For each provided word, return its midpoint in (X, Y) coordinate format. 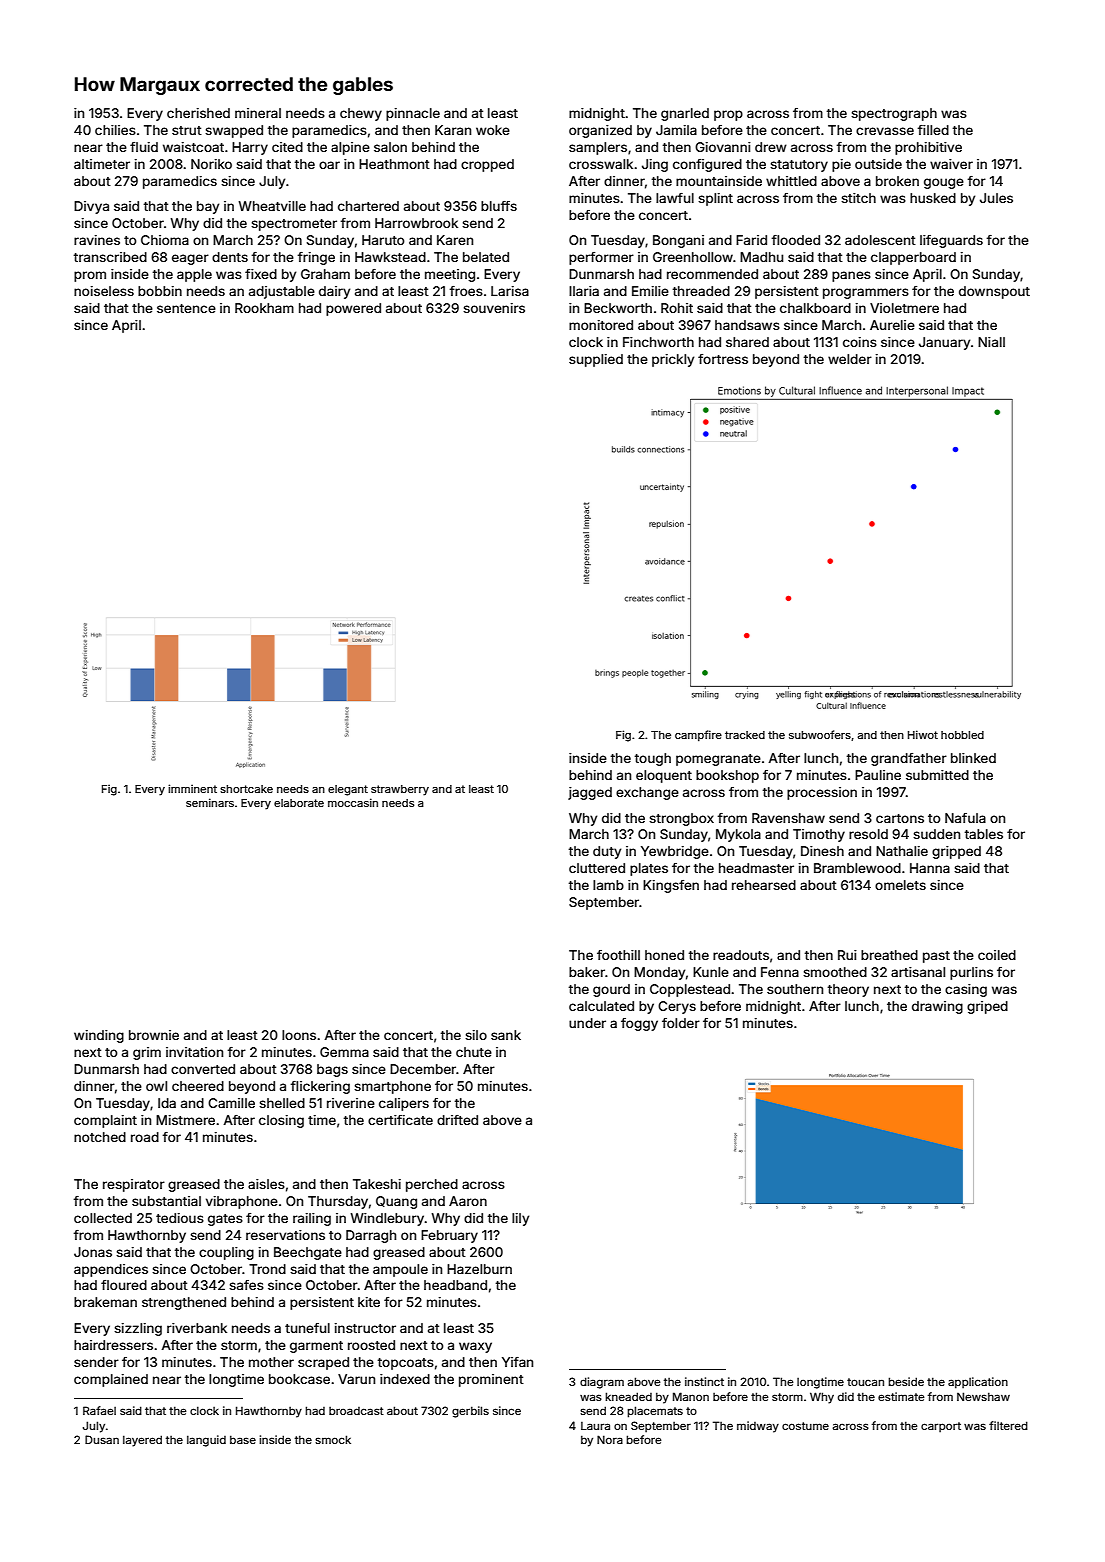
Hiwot (923, 734)
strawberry (400, 790)
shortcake (246, 789)
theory (848, 990)
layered (142, 1441)
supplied (596, 360)
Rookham (264, 308)
